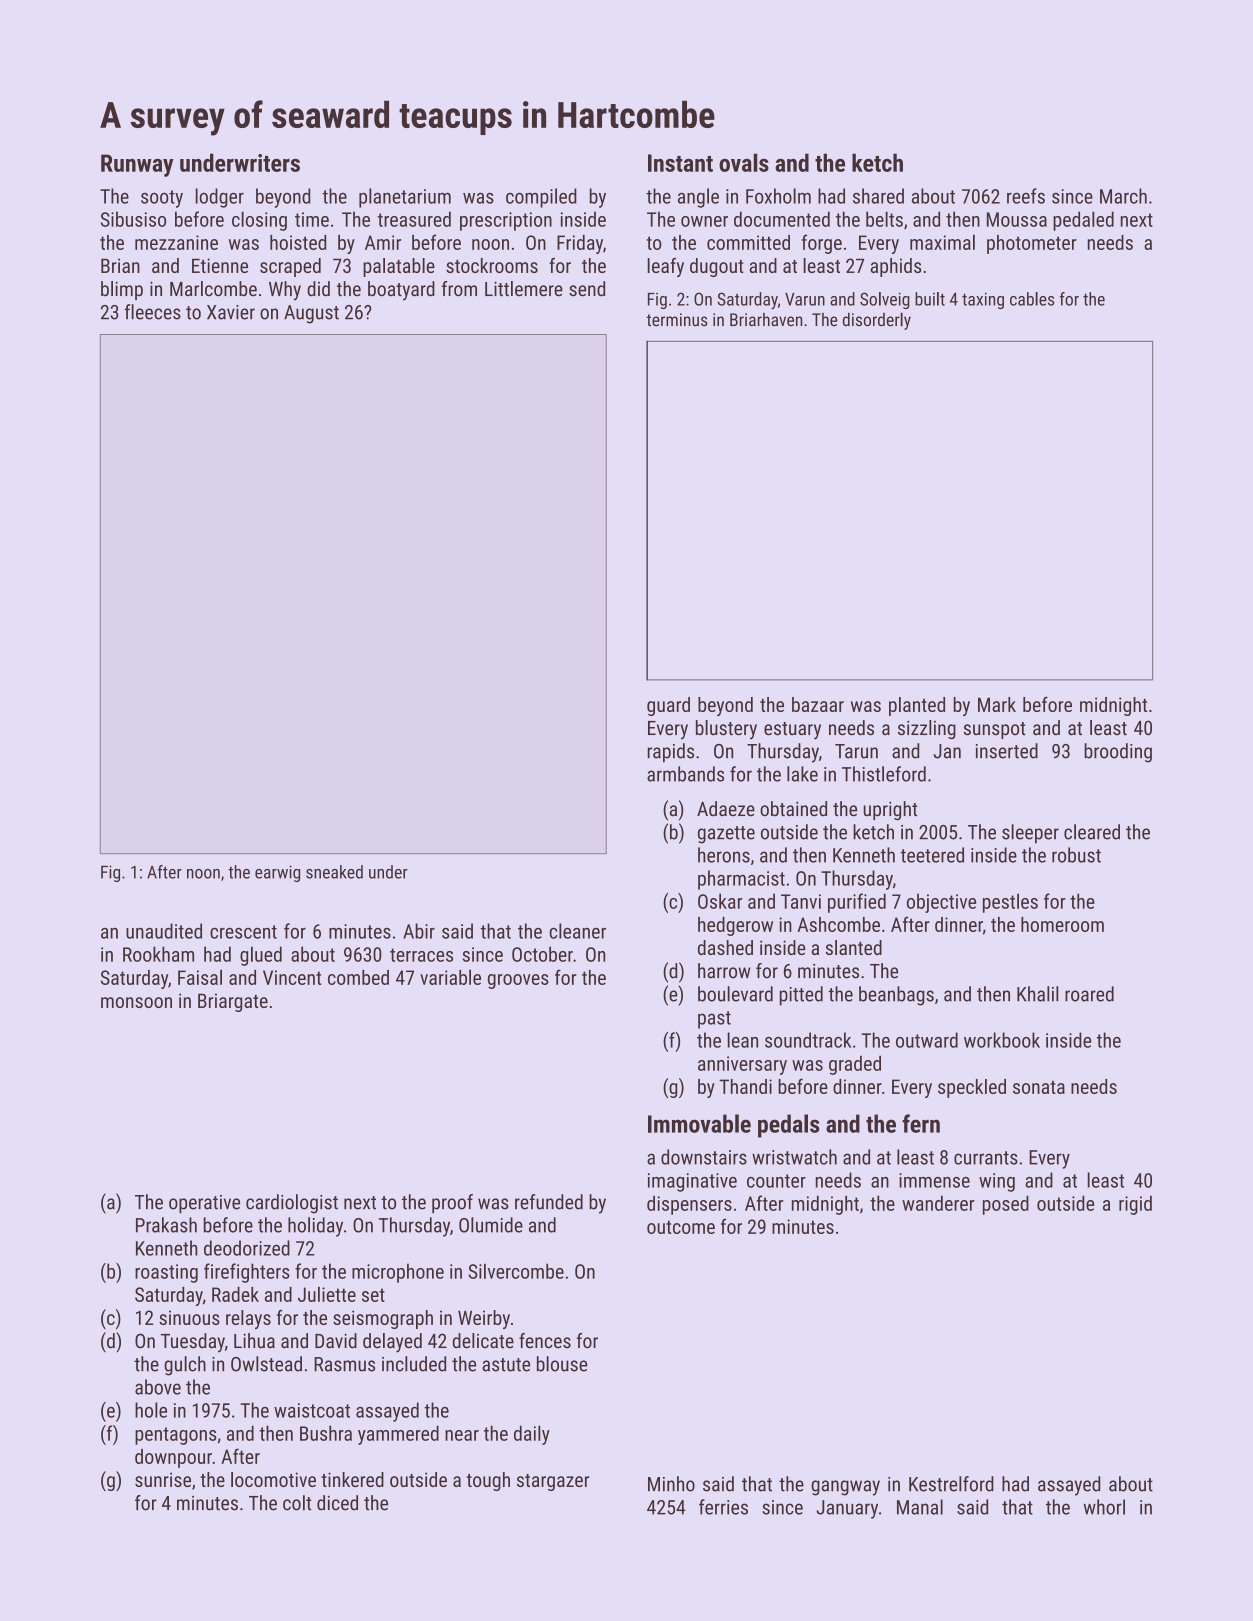 The image size is (1253, 1621). What do you see at coordinates (312, 1410) in the document?
I see `waistcoat` at bounding box center [312, 1410].
